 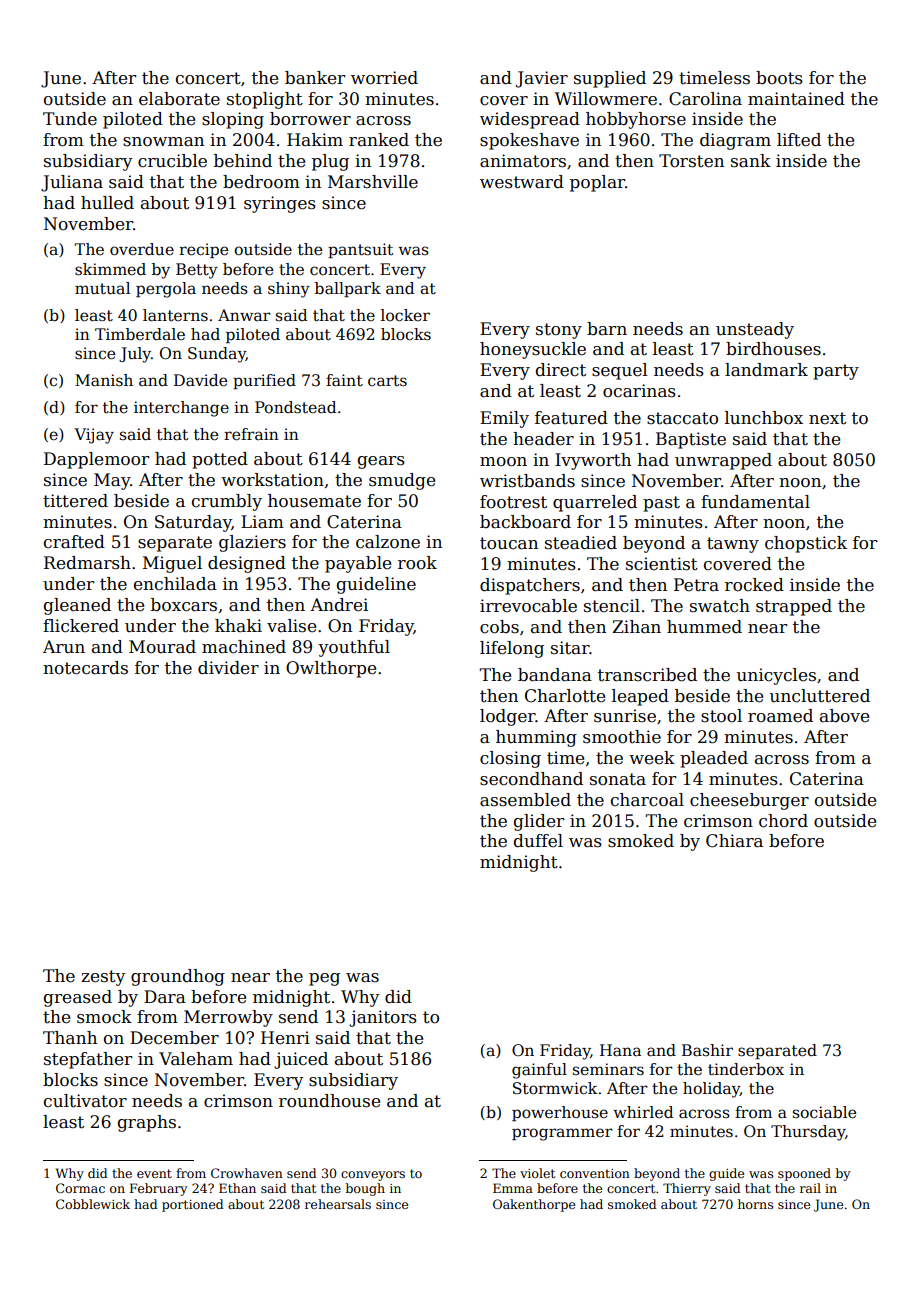 I want to click on transcribed, so click(x=647, y=675).
